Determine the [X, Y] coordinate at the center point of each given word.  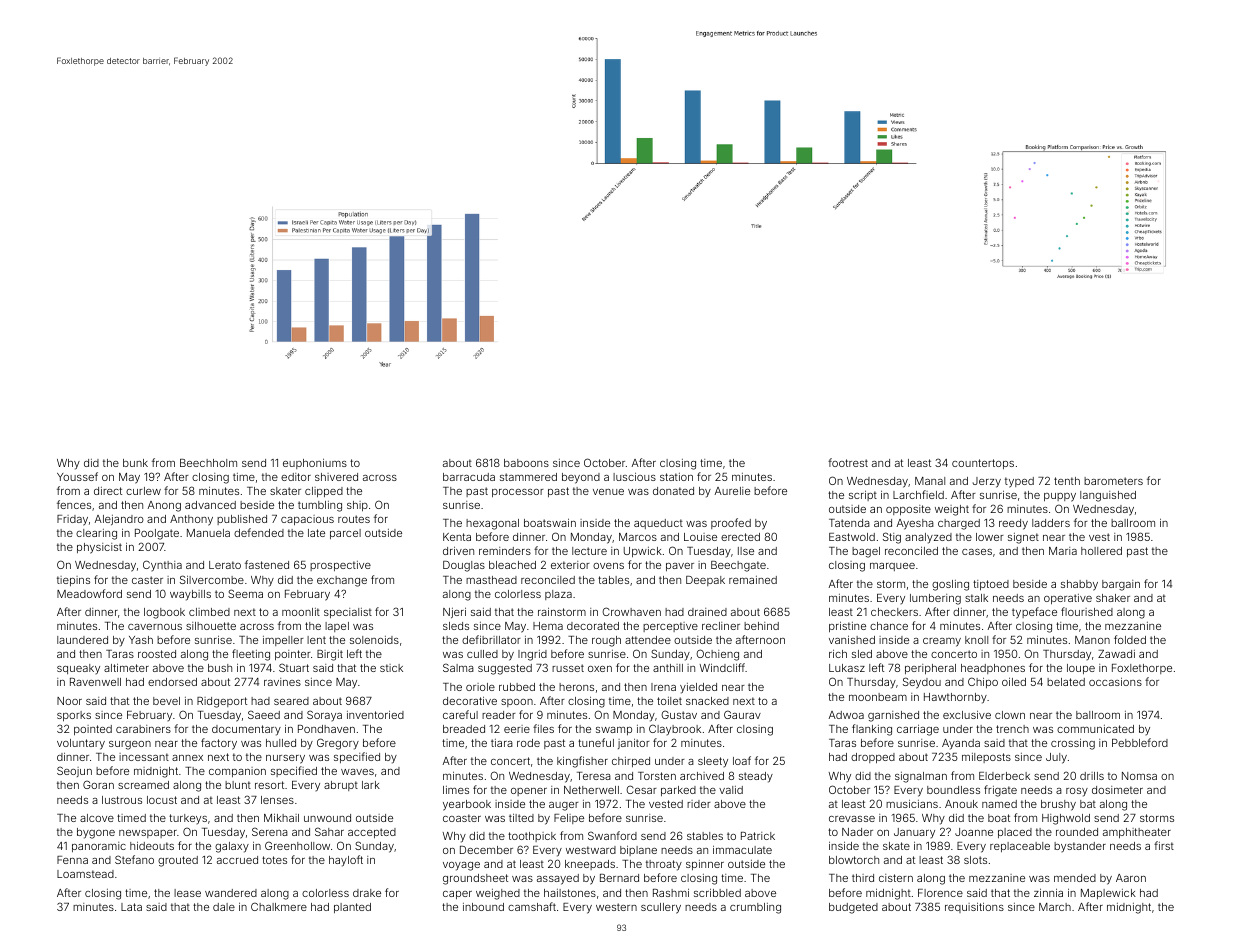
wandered [231, 893]
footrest [848, 462]
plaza [558, 595]
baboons [526, 463]
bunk [135, 463]
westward [591, 850]
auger [564, 806]
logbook [164, 613]
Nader [857, 832]
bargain [1121, 585]
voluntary [81, 744]
